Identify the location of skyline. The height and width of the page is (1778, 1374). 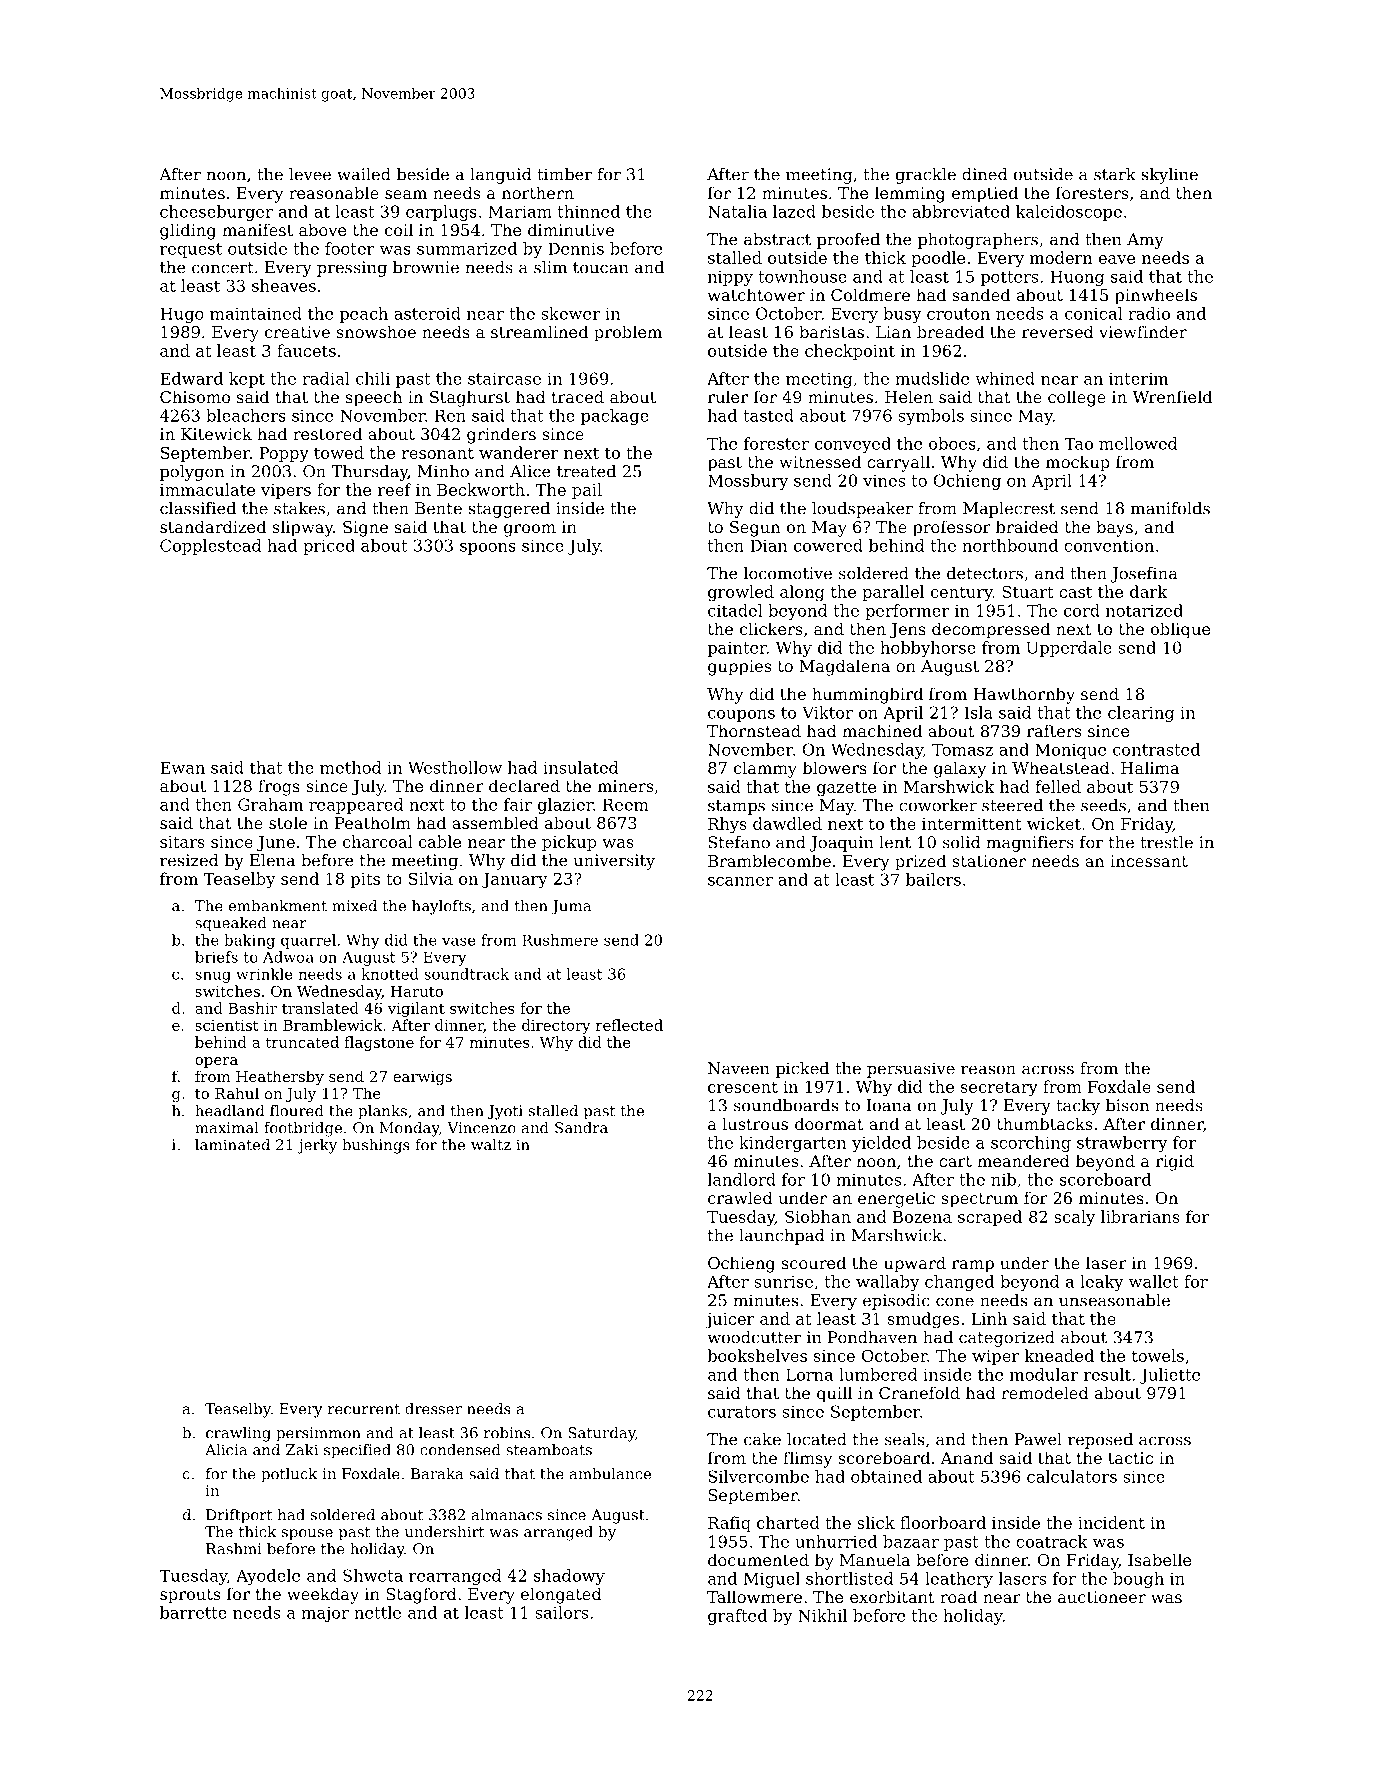
(1169, 176).
